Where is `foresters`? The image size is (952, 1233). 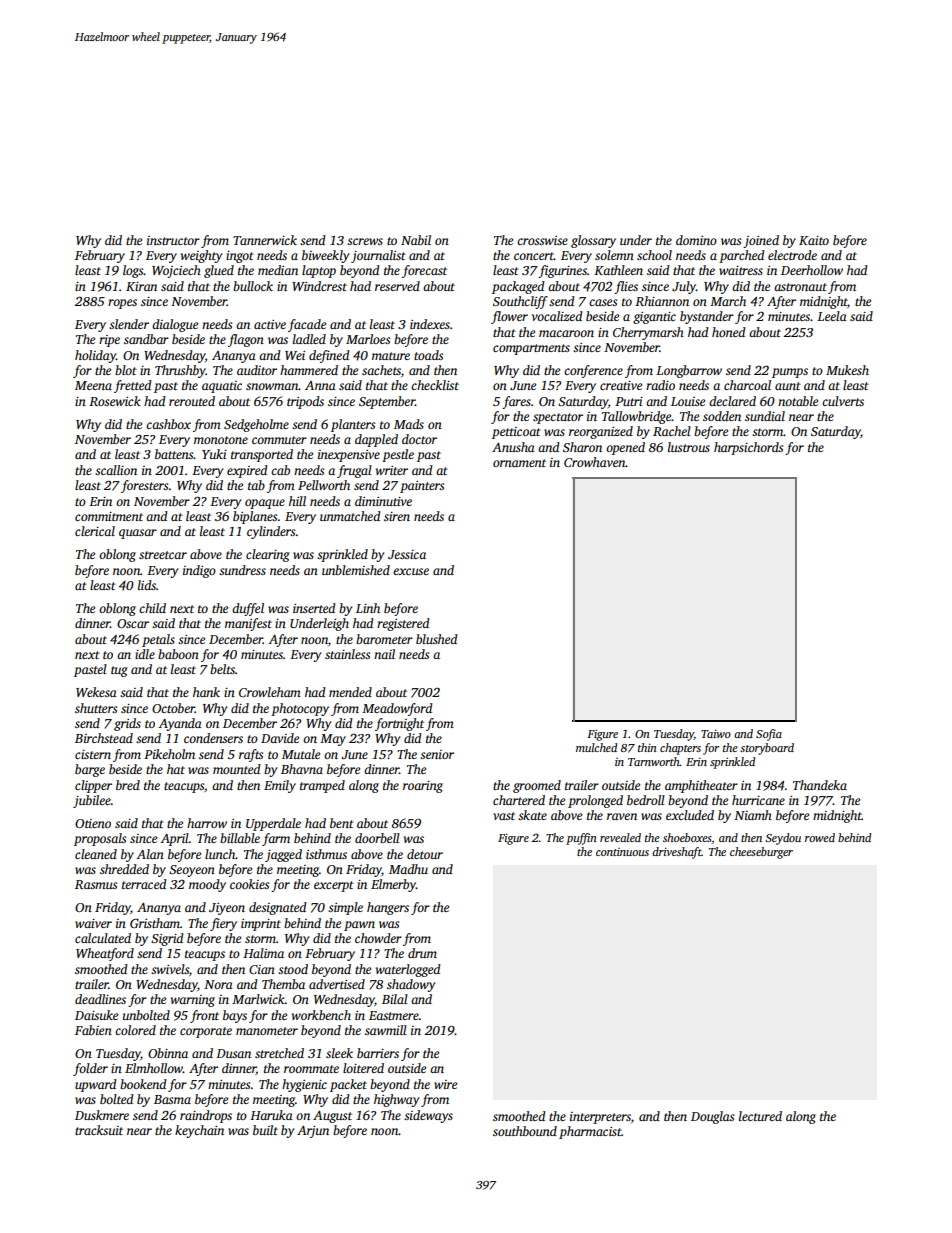
foresters is located at coordinates (144, 486).
